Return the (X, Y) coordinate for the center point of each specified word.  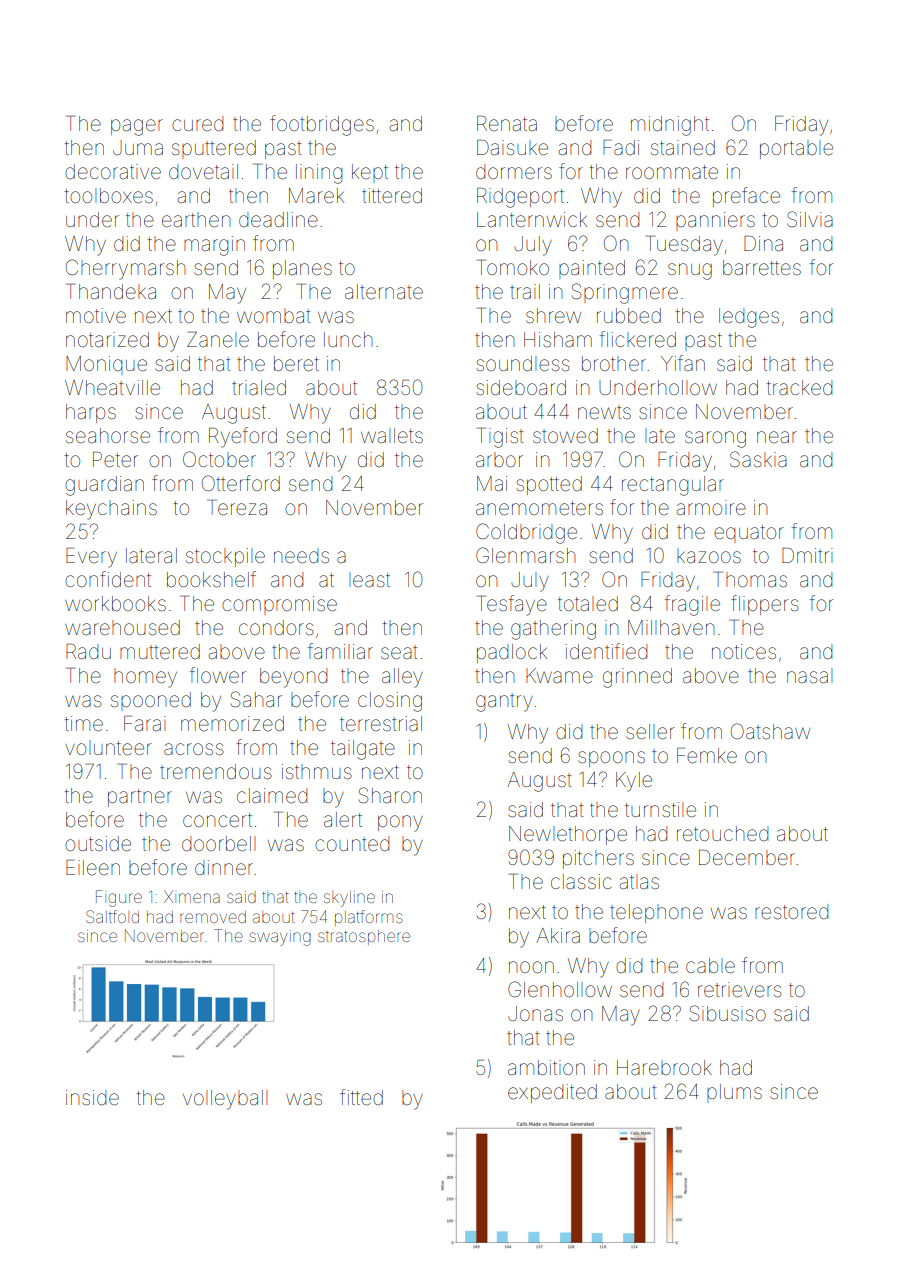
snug (690, 271)
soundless (523, 364)
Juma (138, 147)
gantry (504, 702)
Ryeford (243, 437)
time (83, 723)
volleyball (225, 1100)
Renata (507, 123)
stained (683, 148)
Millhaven (671, 627)
